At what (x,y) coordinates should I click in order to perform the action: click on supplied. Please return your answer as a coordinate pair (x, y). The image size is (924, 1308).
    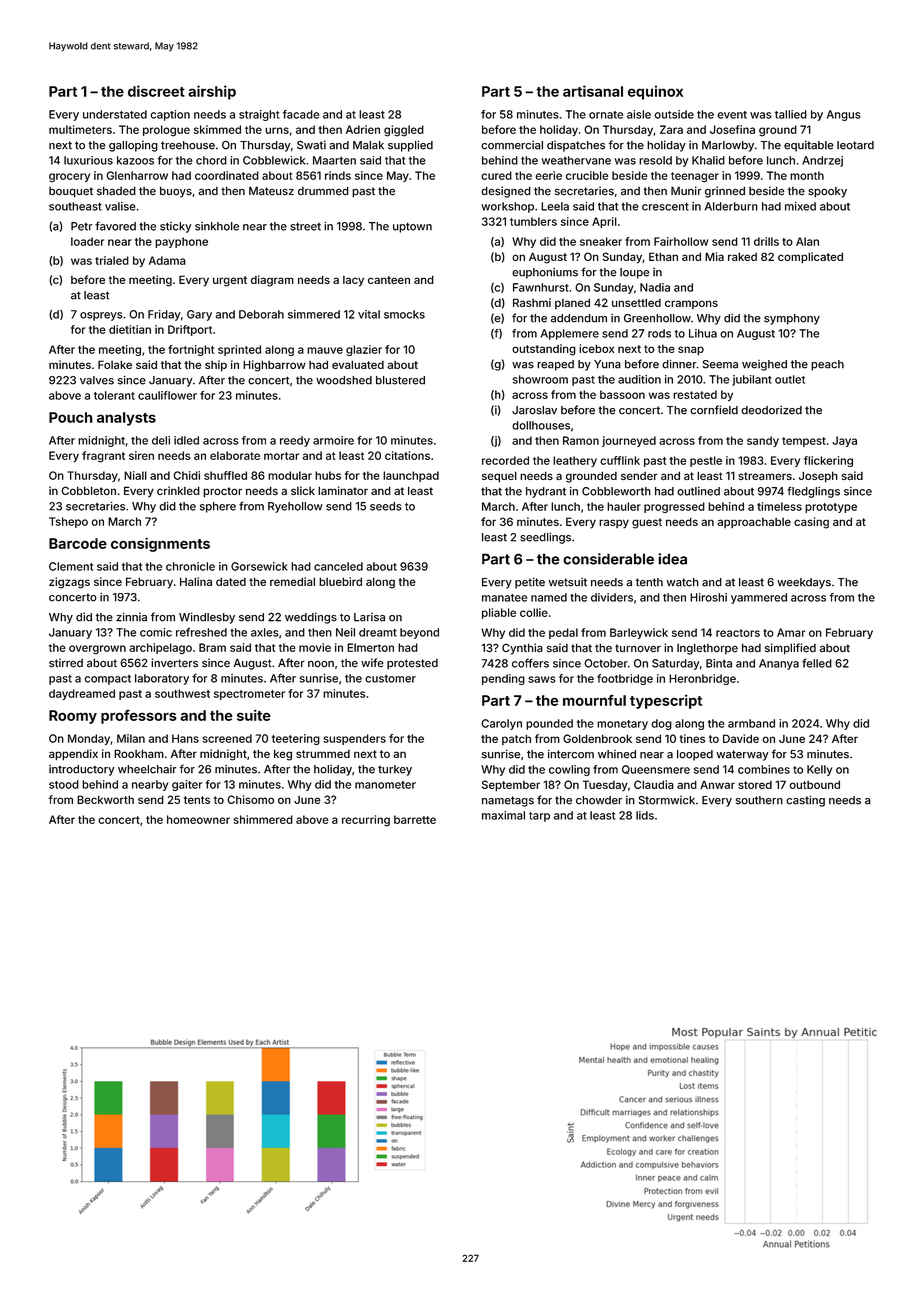
    Looking at the image, I should click on (410, 146).
